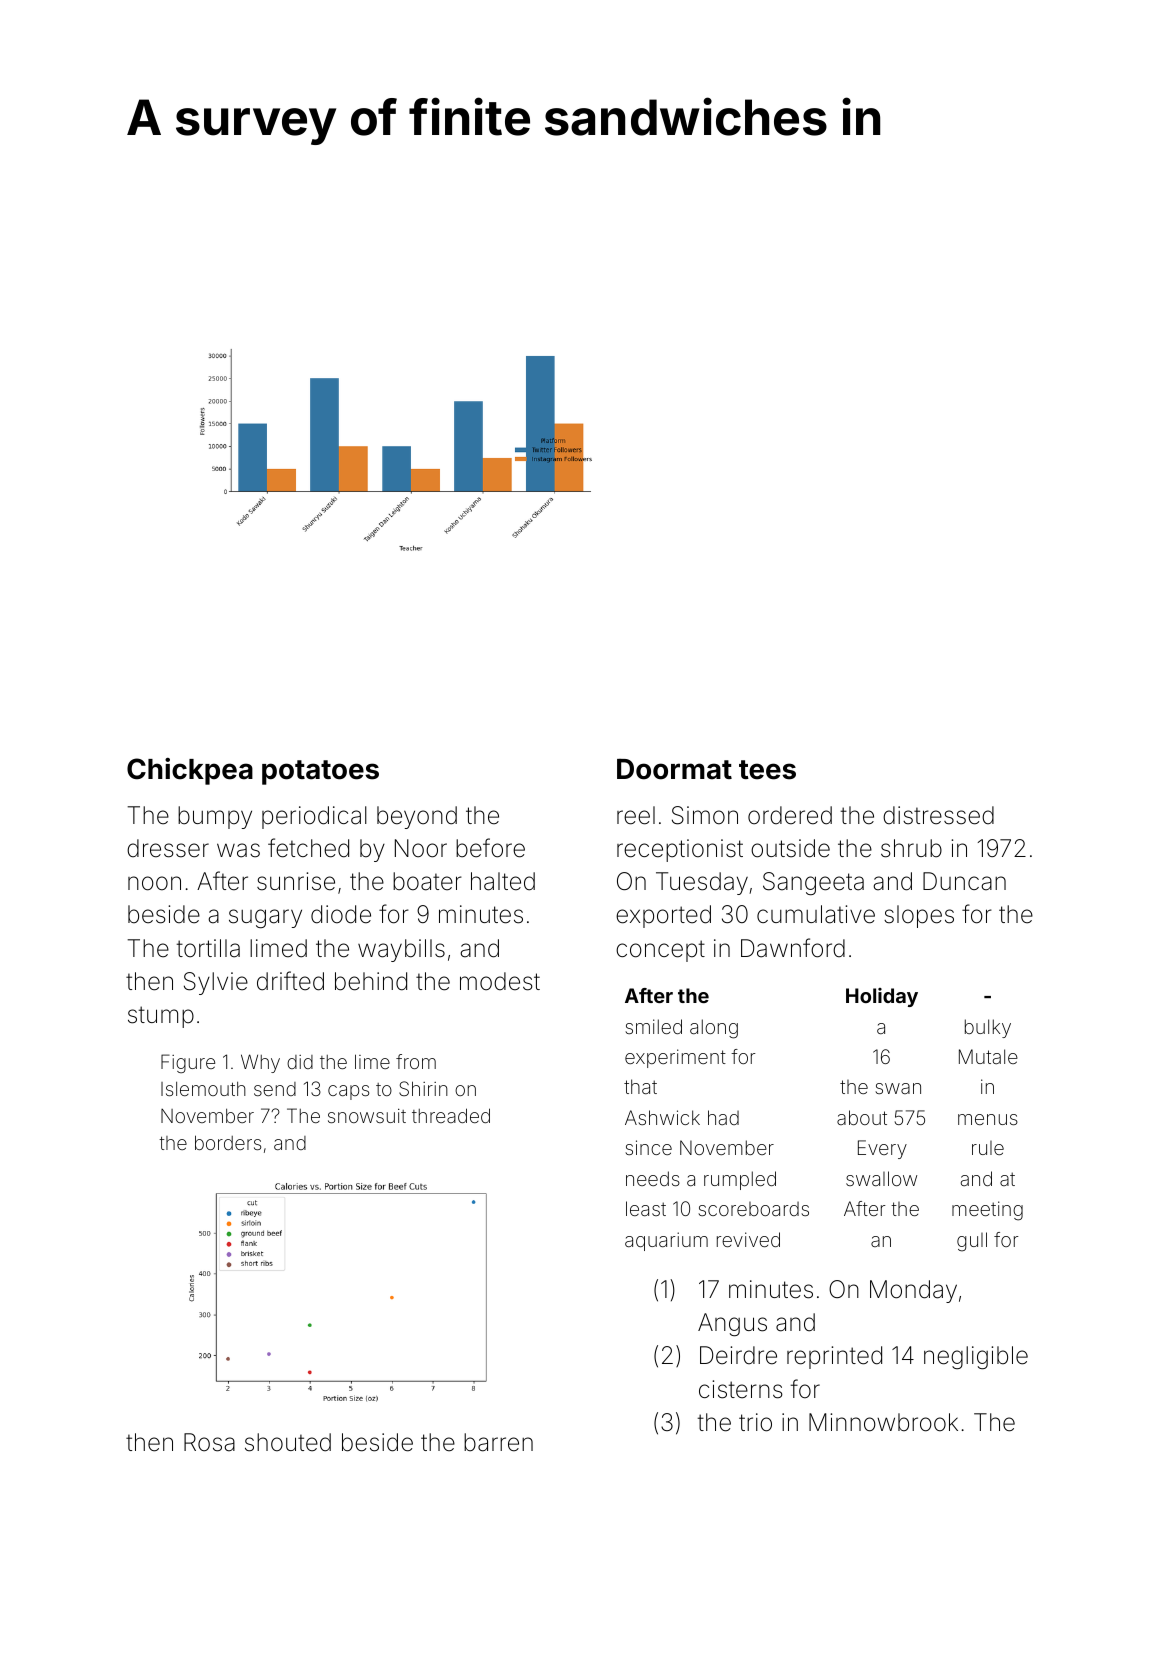 The width and height of the page is (1165, 1654). I want to click on threaded, so click(451, 1115).
